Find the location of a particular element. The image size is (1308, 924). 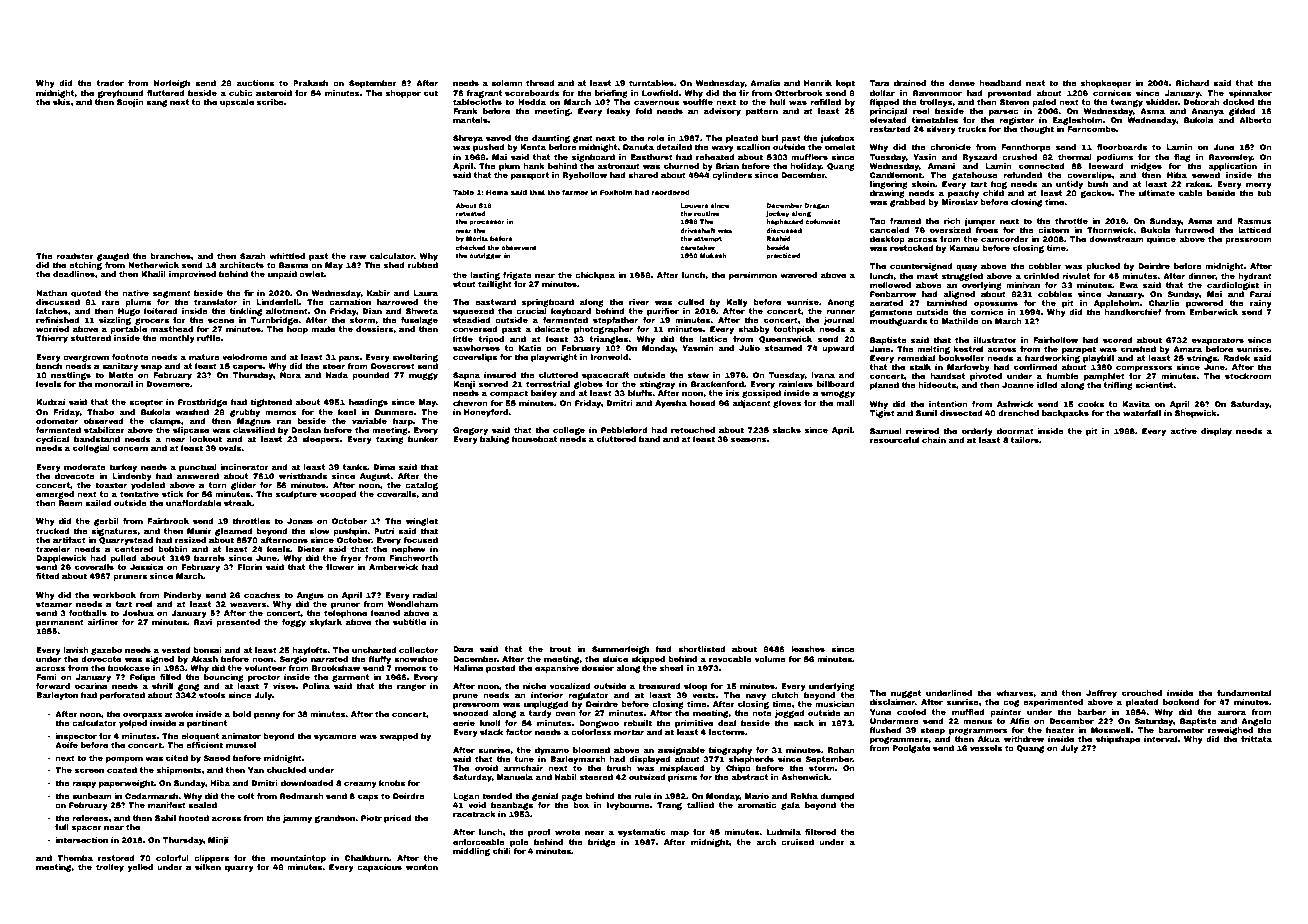

hank is located at coordinates (534, 166).
